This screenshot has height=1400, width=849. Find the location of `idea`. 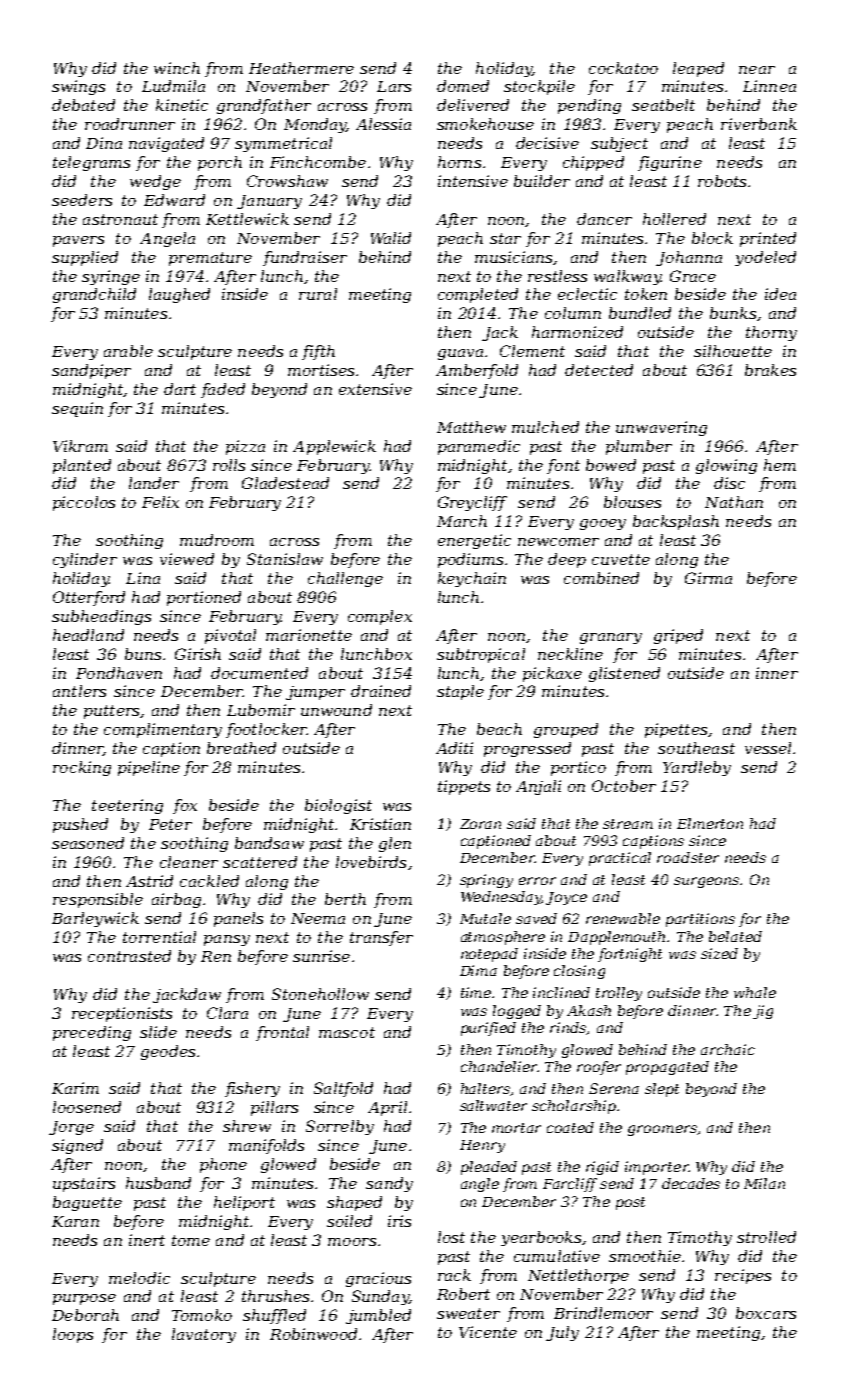

idea is located at coordinates (780, 294).
